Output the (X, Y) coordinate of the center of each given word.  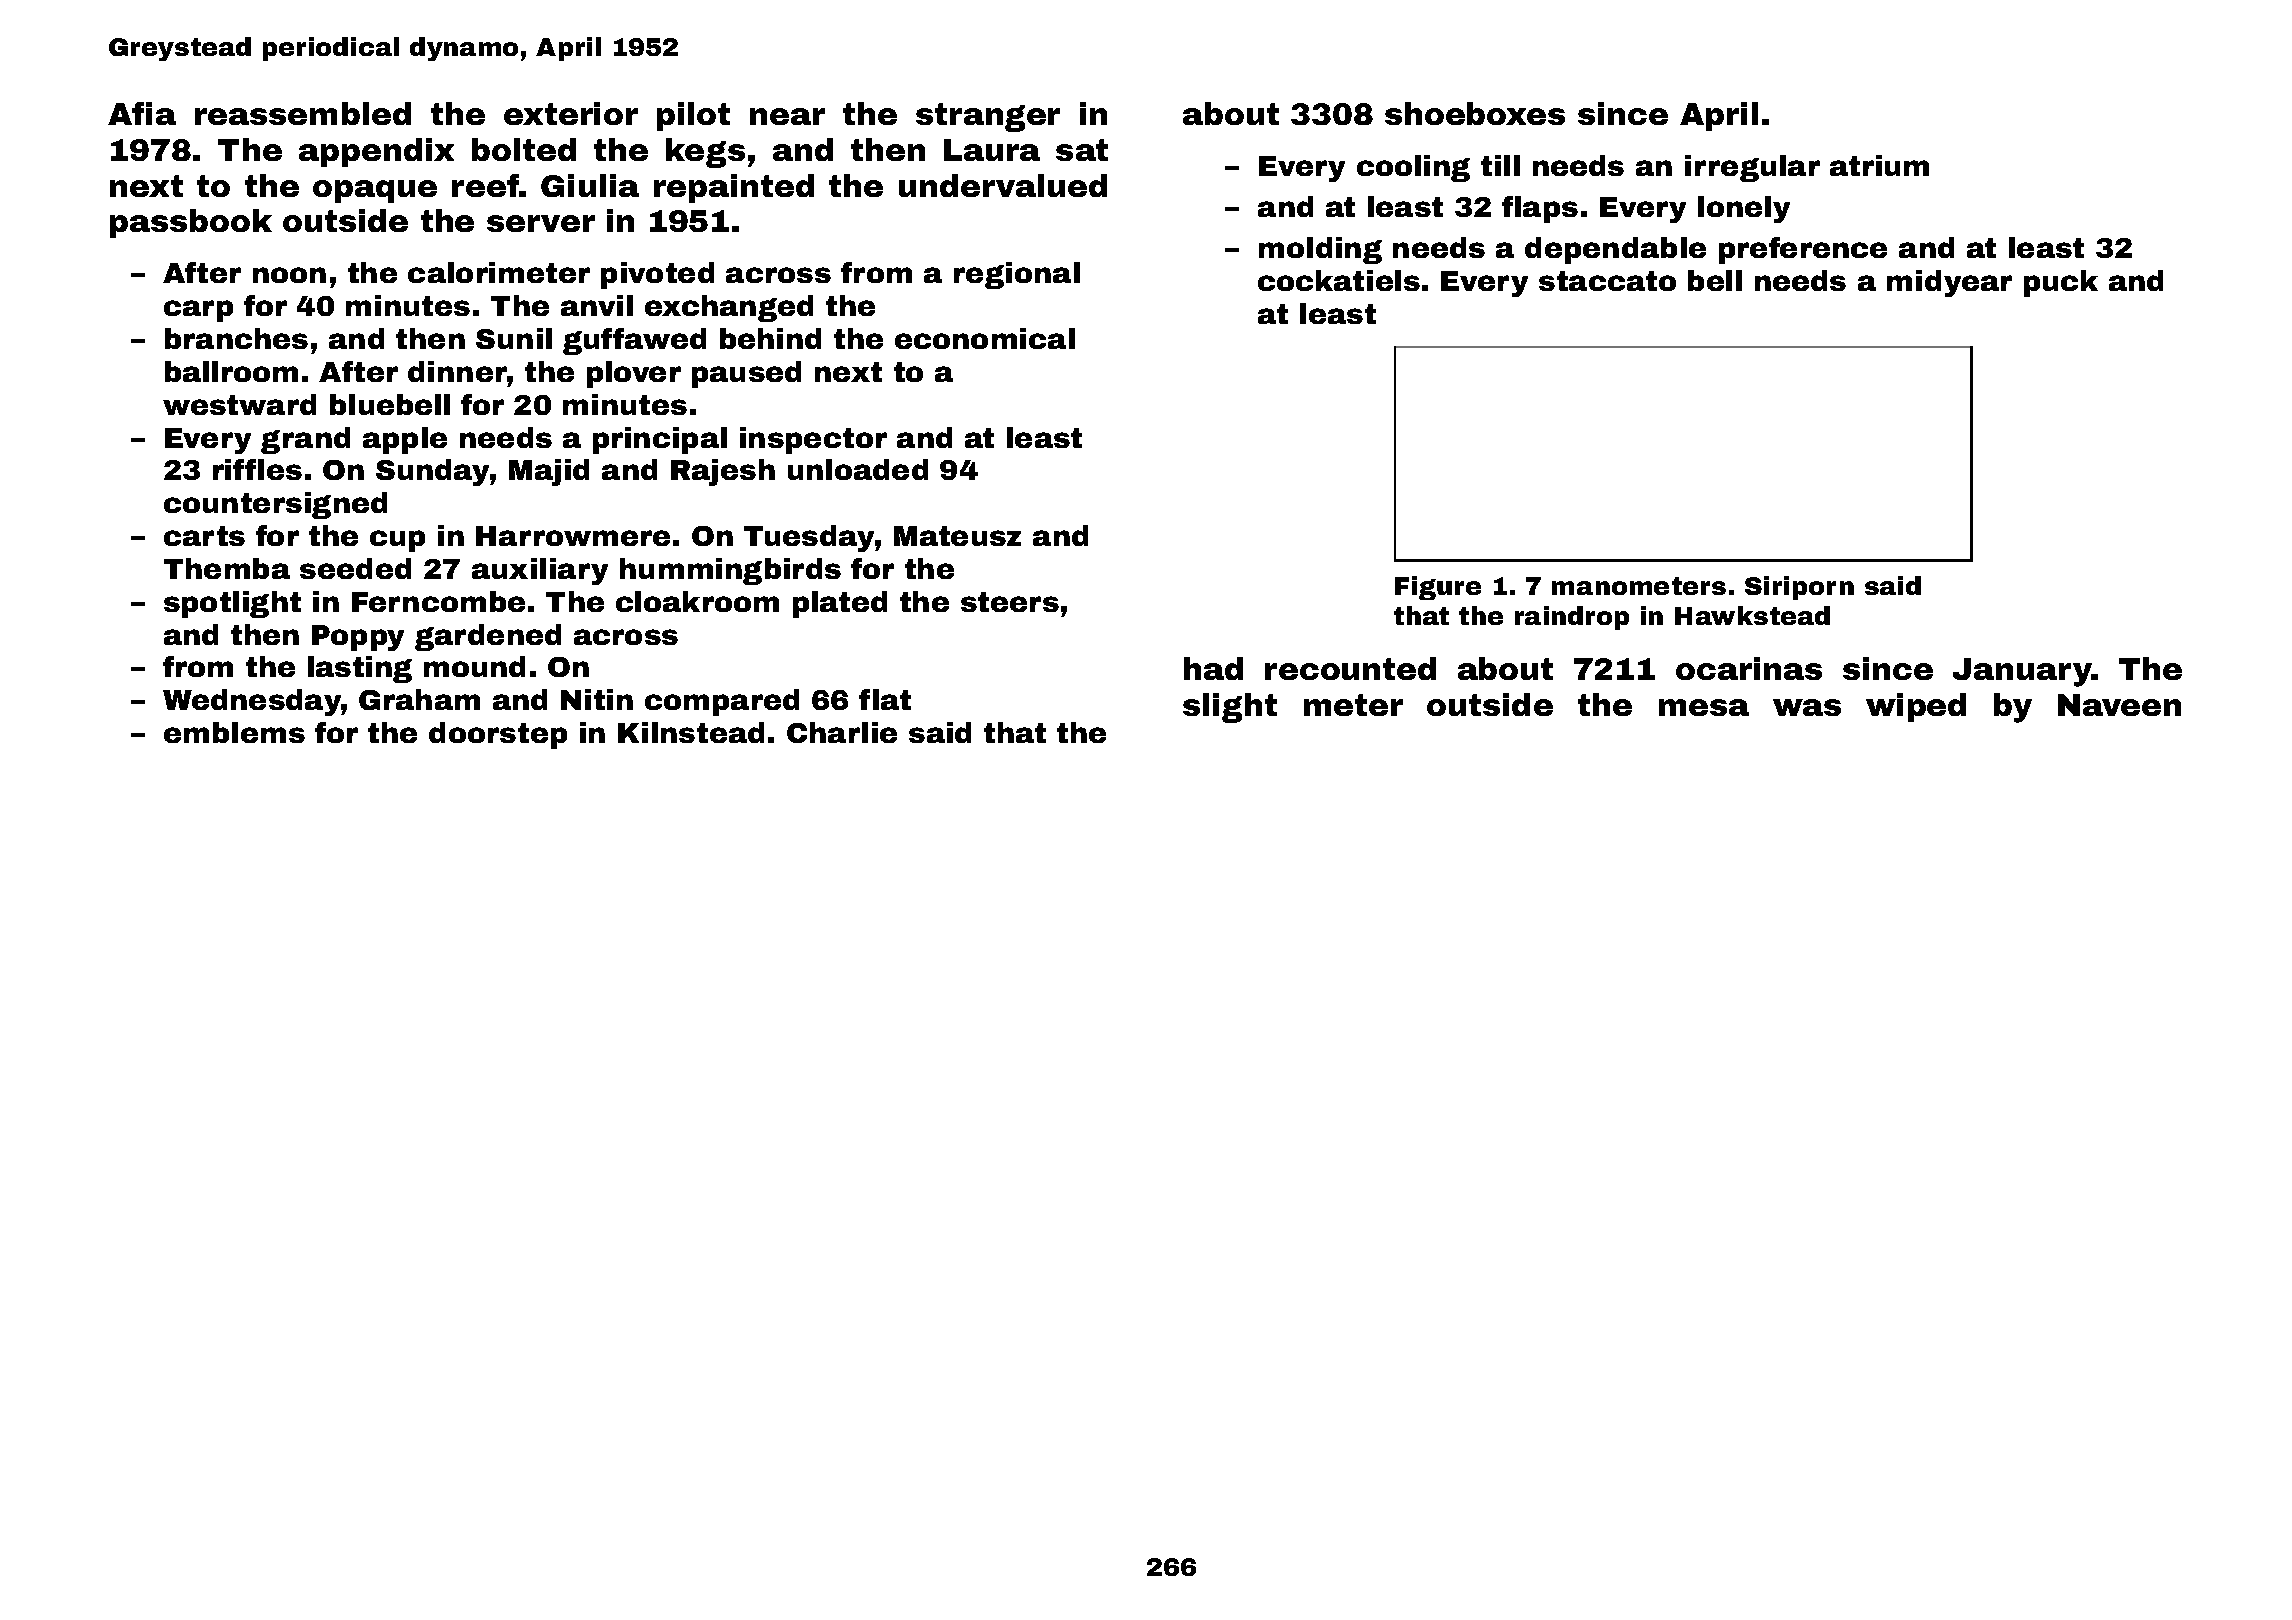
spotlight (232, 604)
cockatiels (1339, 280)
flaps (1540, 209)
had (1213, 668)
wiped (1916, 707)
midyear (1949, 283)
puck (2061, 283)
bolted (524, 149)
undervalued (1003, 185)
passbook (191, 223)
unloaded (858, 469)
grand (305, 440)
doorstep (498, 735)
